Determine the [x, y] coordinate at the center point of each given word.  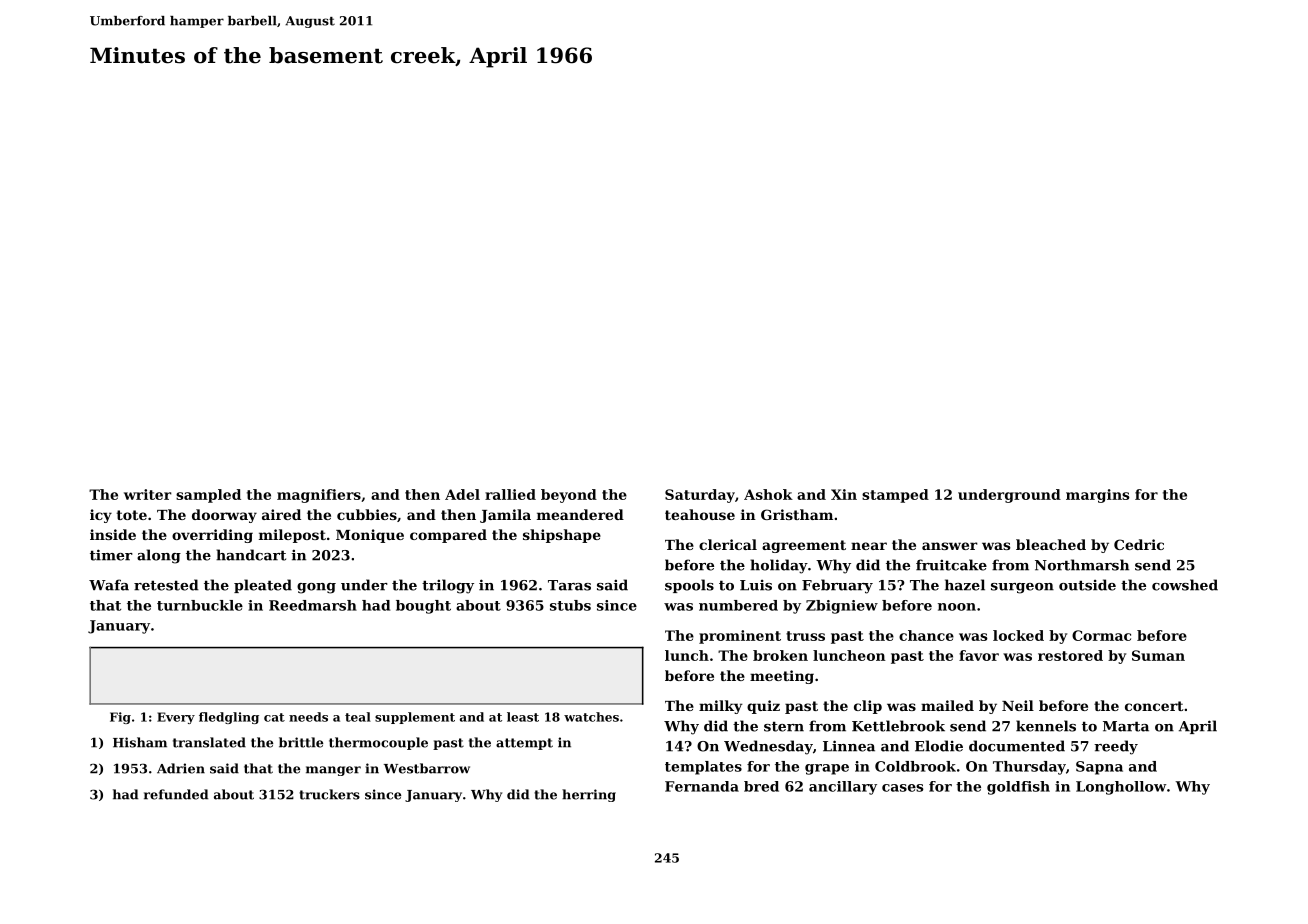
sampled [208, 496]
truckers [329, 794]
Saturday [700, 496]
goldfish [1018, 788]
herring [589, 795]
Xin [844, 494]
